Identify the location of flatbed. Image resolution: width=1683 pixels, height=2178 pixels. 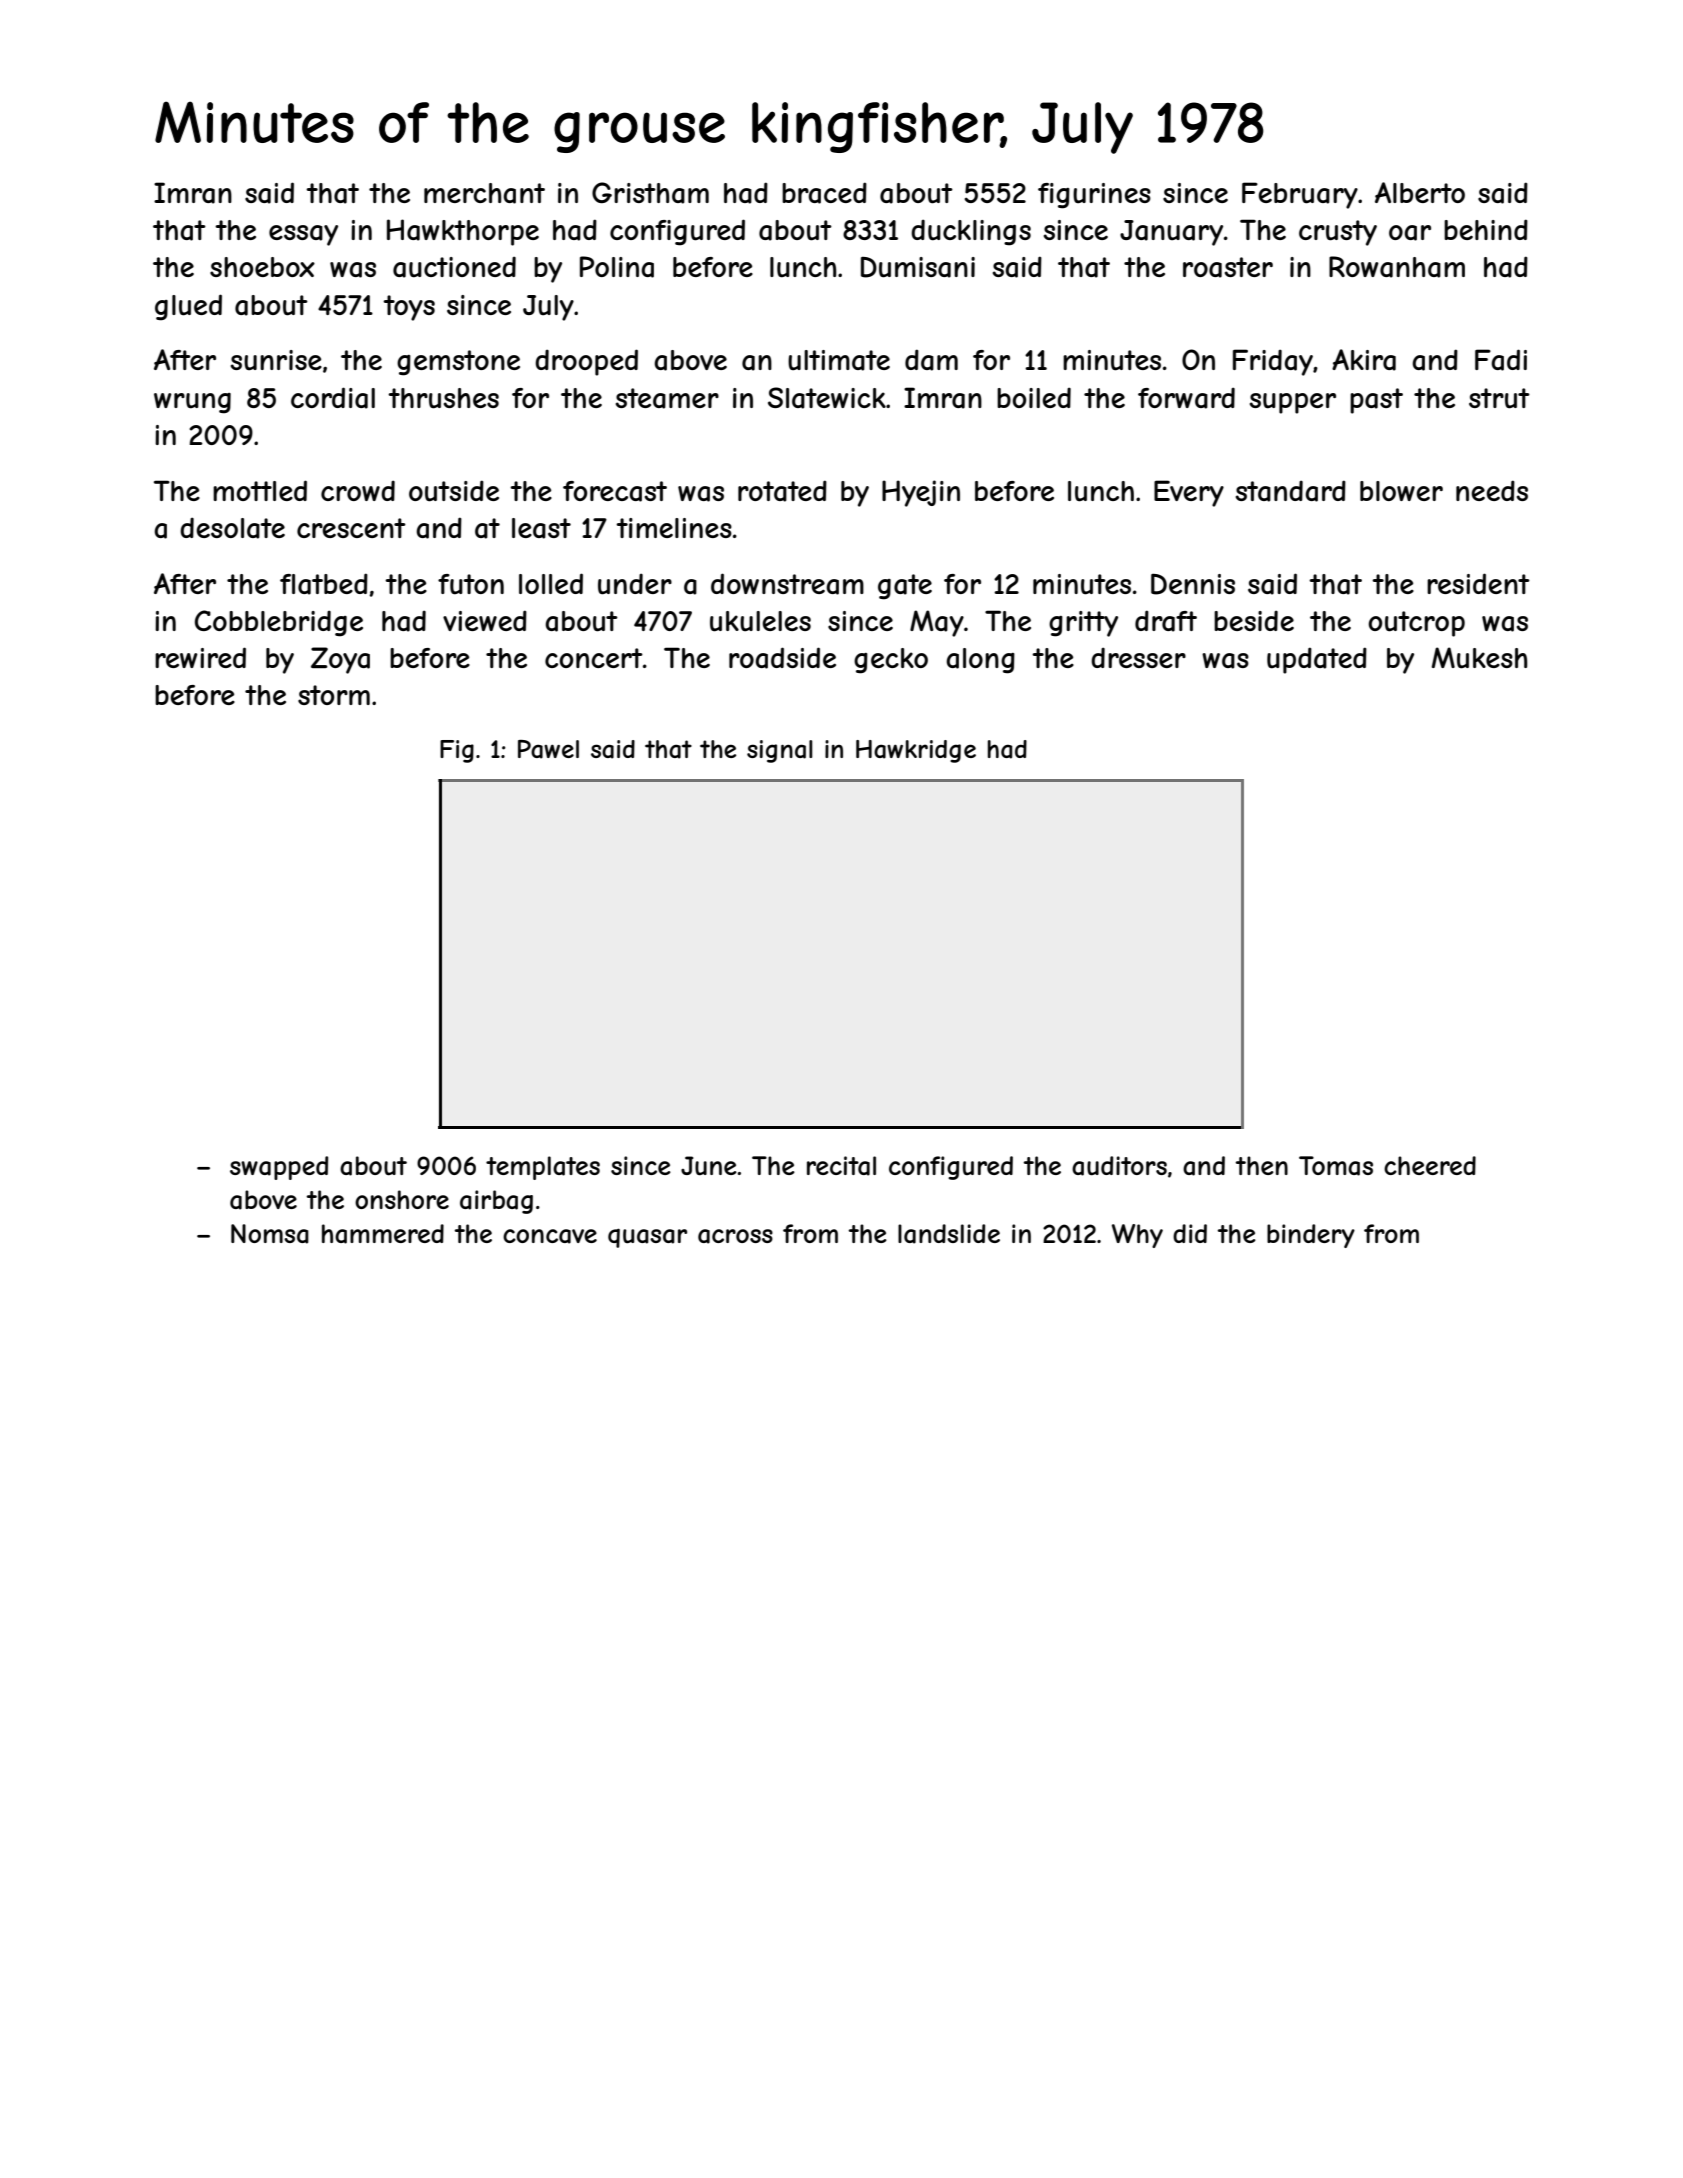
(324, 584).
